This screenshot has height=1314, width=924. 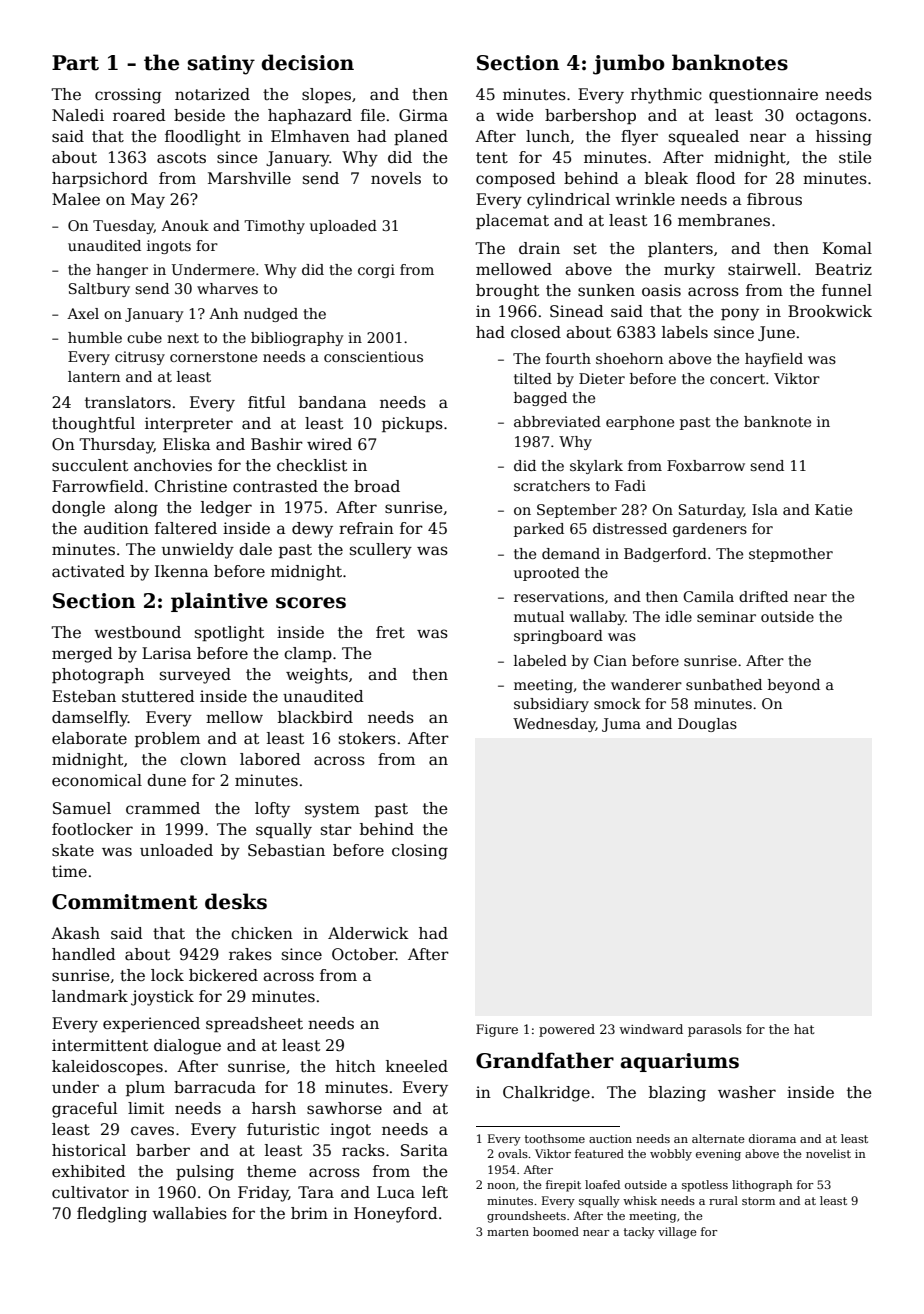 I want to click on fitful, so click(x=266, y=402).
